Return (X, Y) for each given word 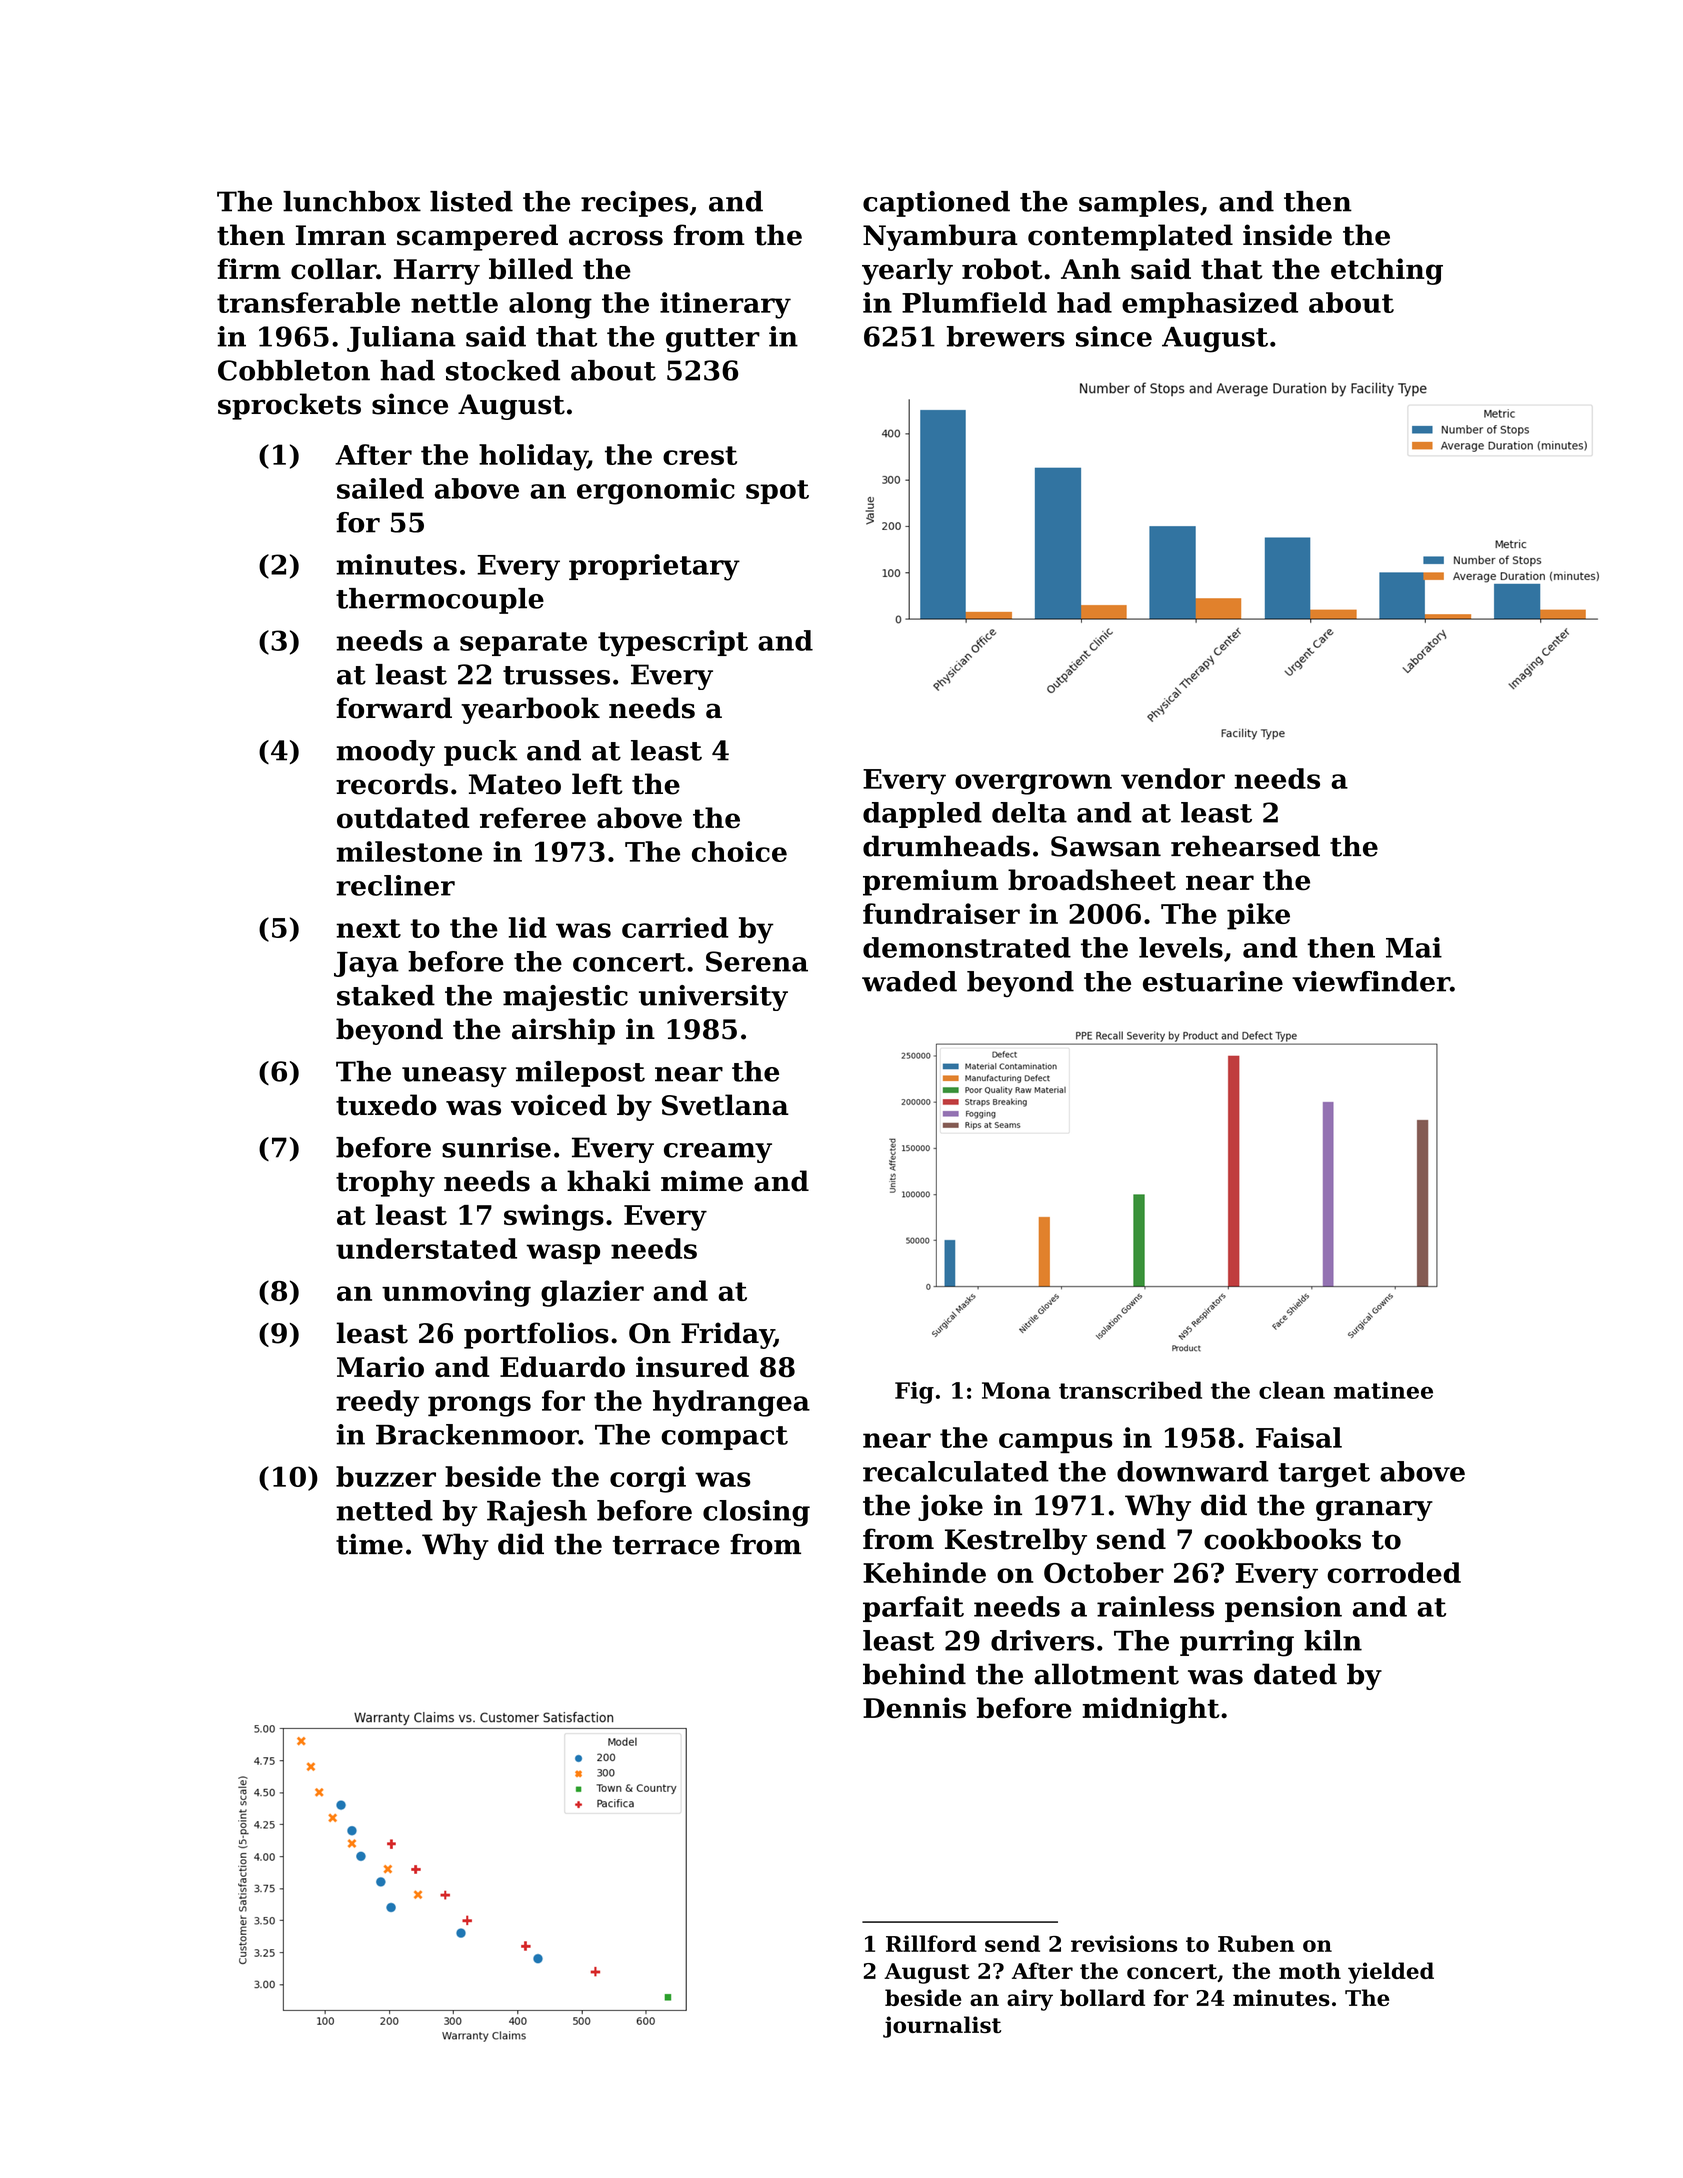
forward (394, 708)
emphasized (1210, 305)
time (369, 1544)
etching (1387, 271)
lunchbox (352, 201)
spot (777, 492)
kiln (1333, 1640)
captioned (936, 204)
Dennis (914, 1708)
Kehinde (924, 1572)
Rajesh (537, 1513)
